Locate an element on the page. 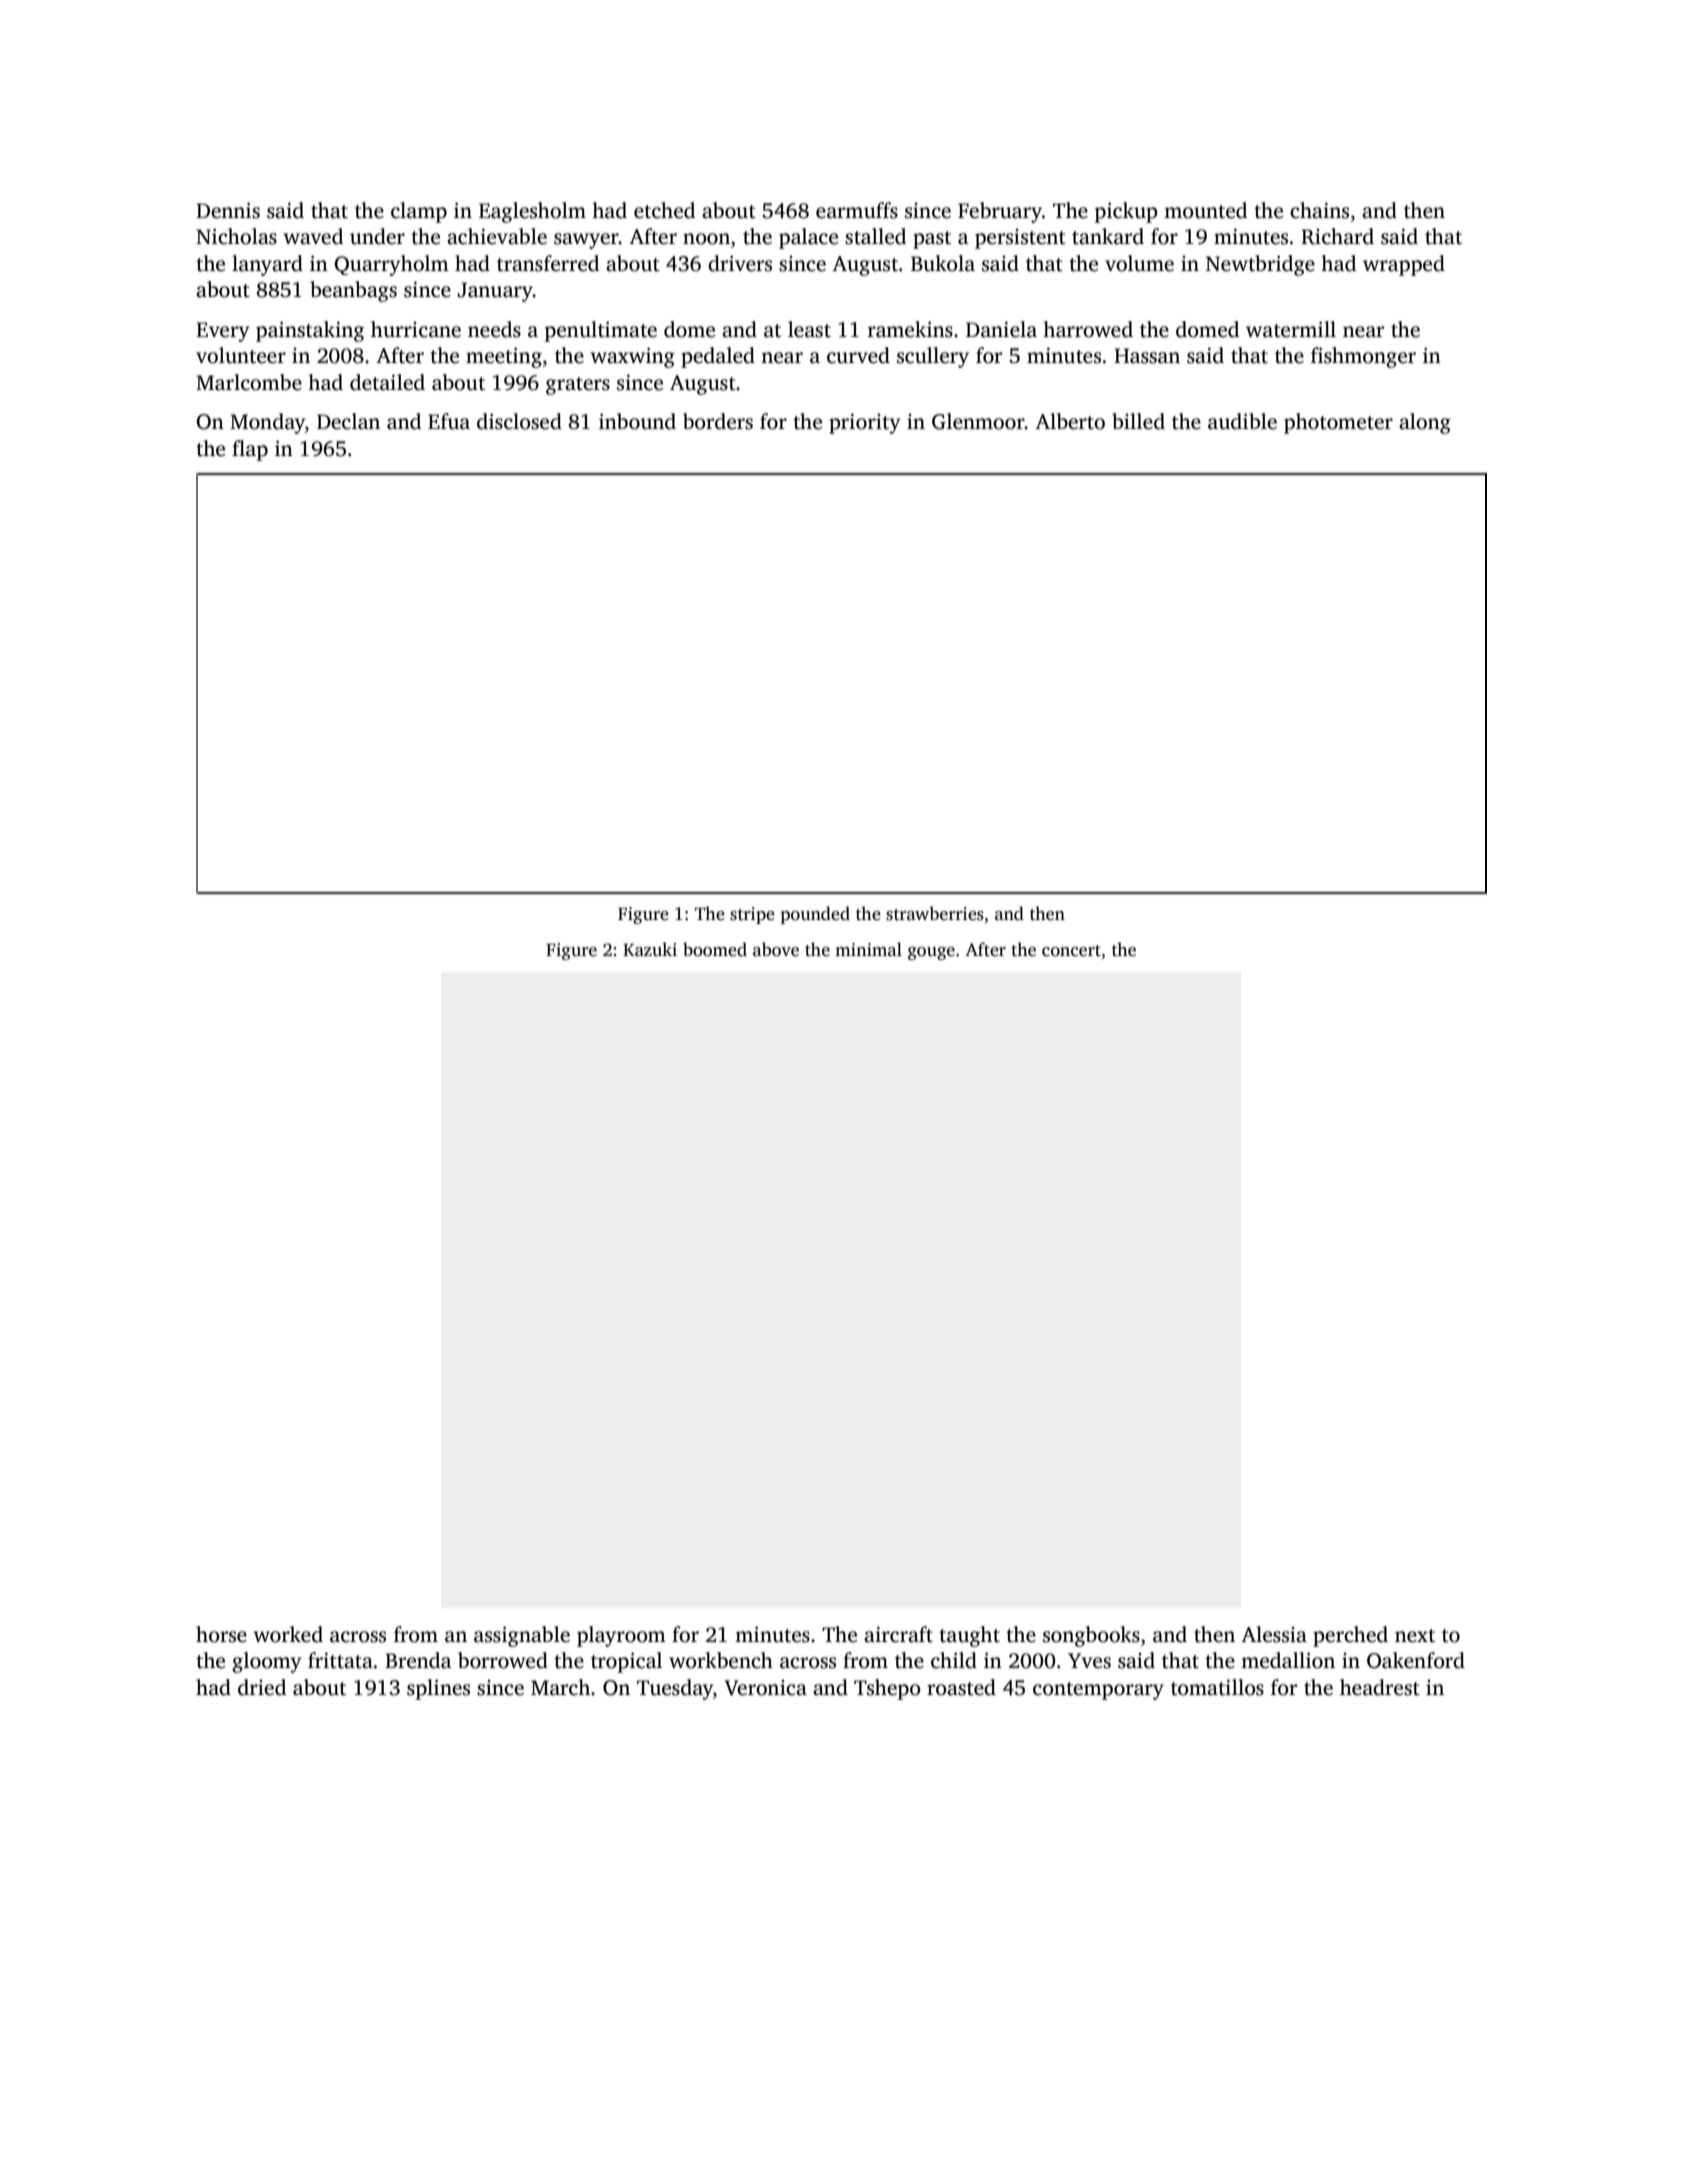 Image resolution: width=1683 pixels, height=2178 pixels. Eaglesholm is located at coordinates (532, 212).
